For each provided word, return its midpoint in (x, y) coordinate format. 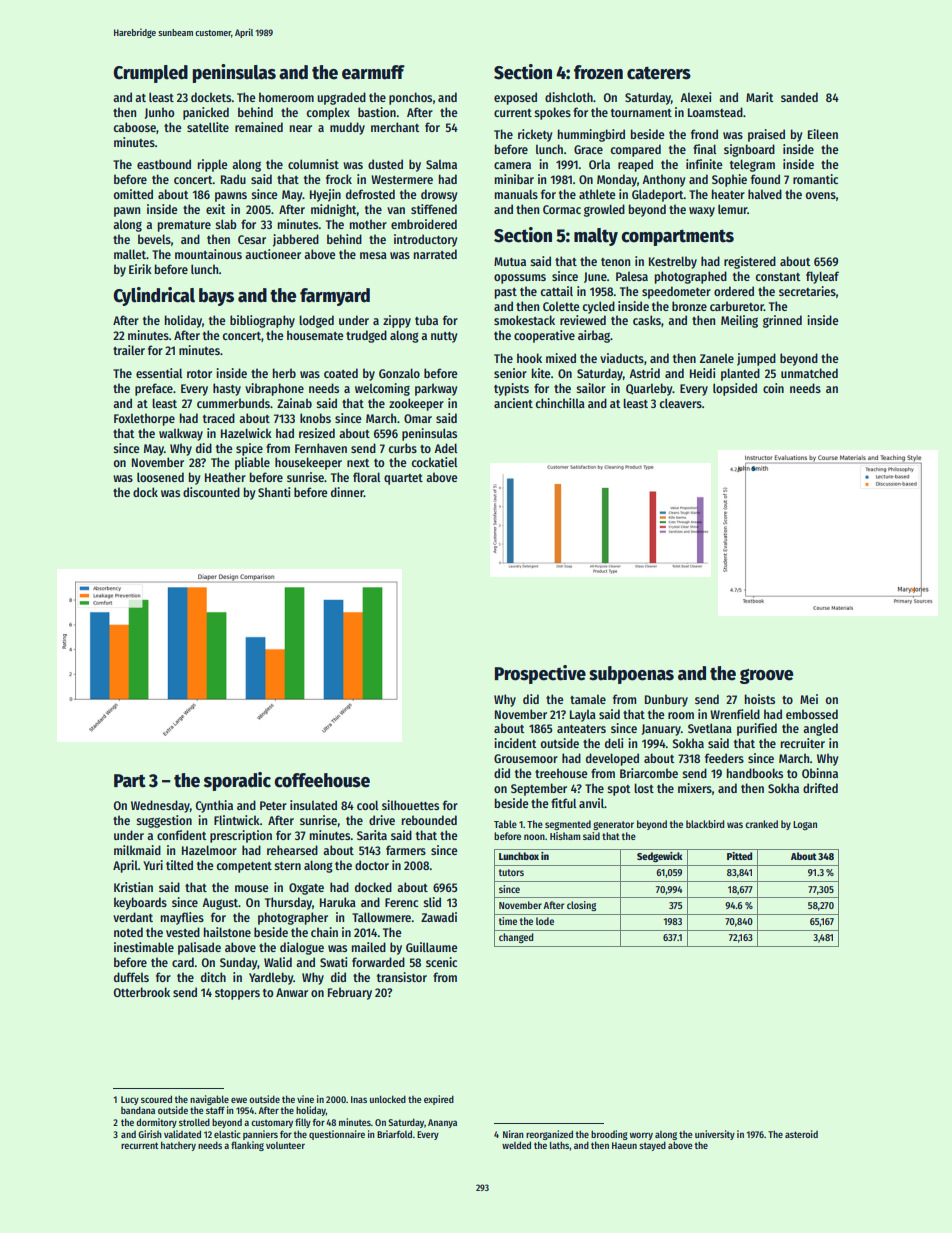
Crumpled (150, 74)
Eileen (823, 134)
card (183, 962)
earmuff (373, 72)
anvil (591, 803)
